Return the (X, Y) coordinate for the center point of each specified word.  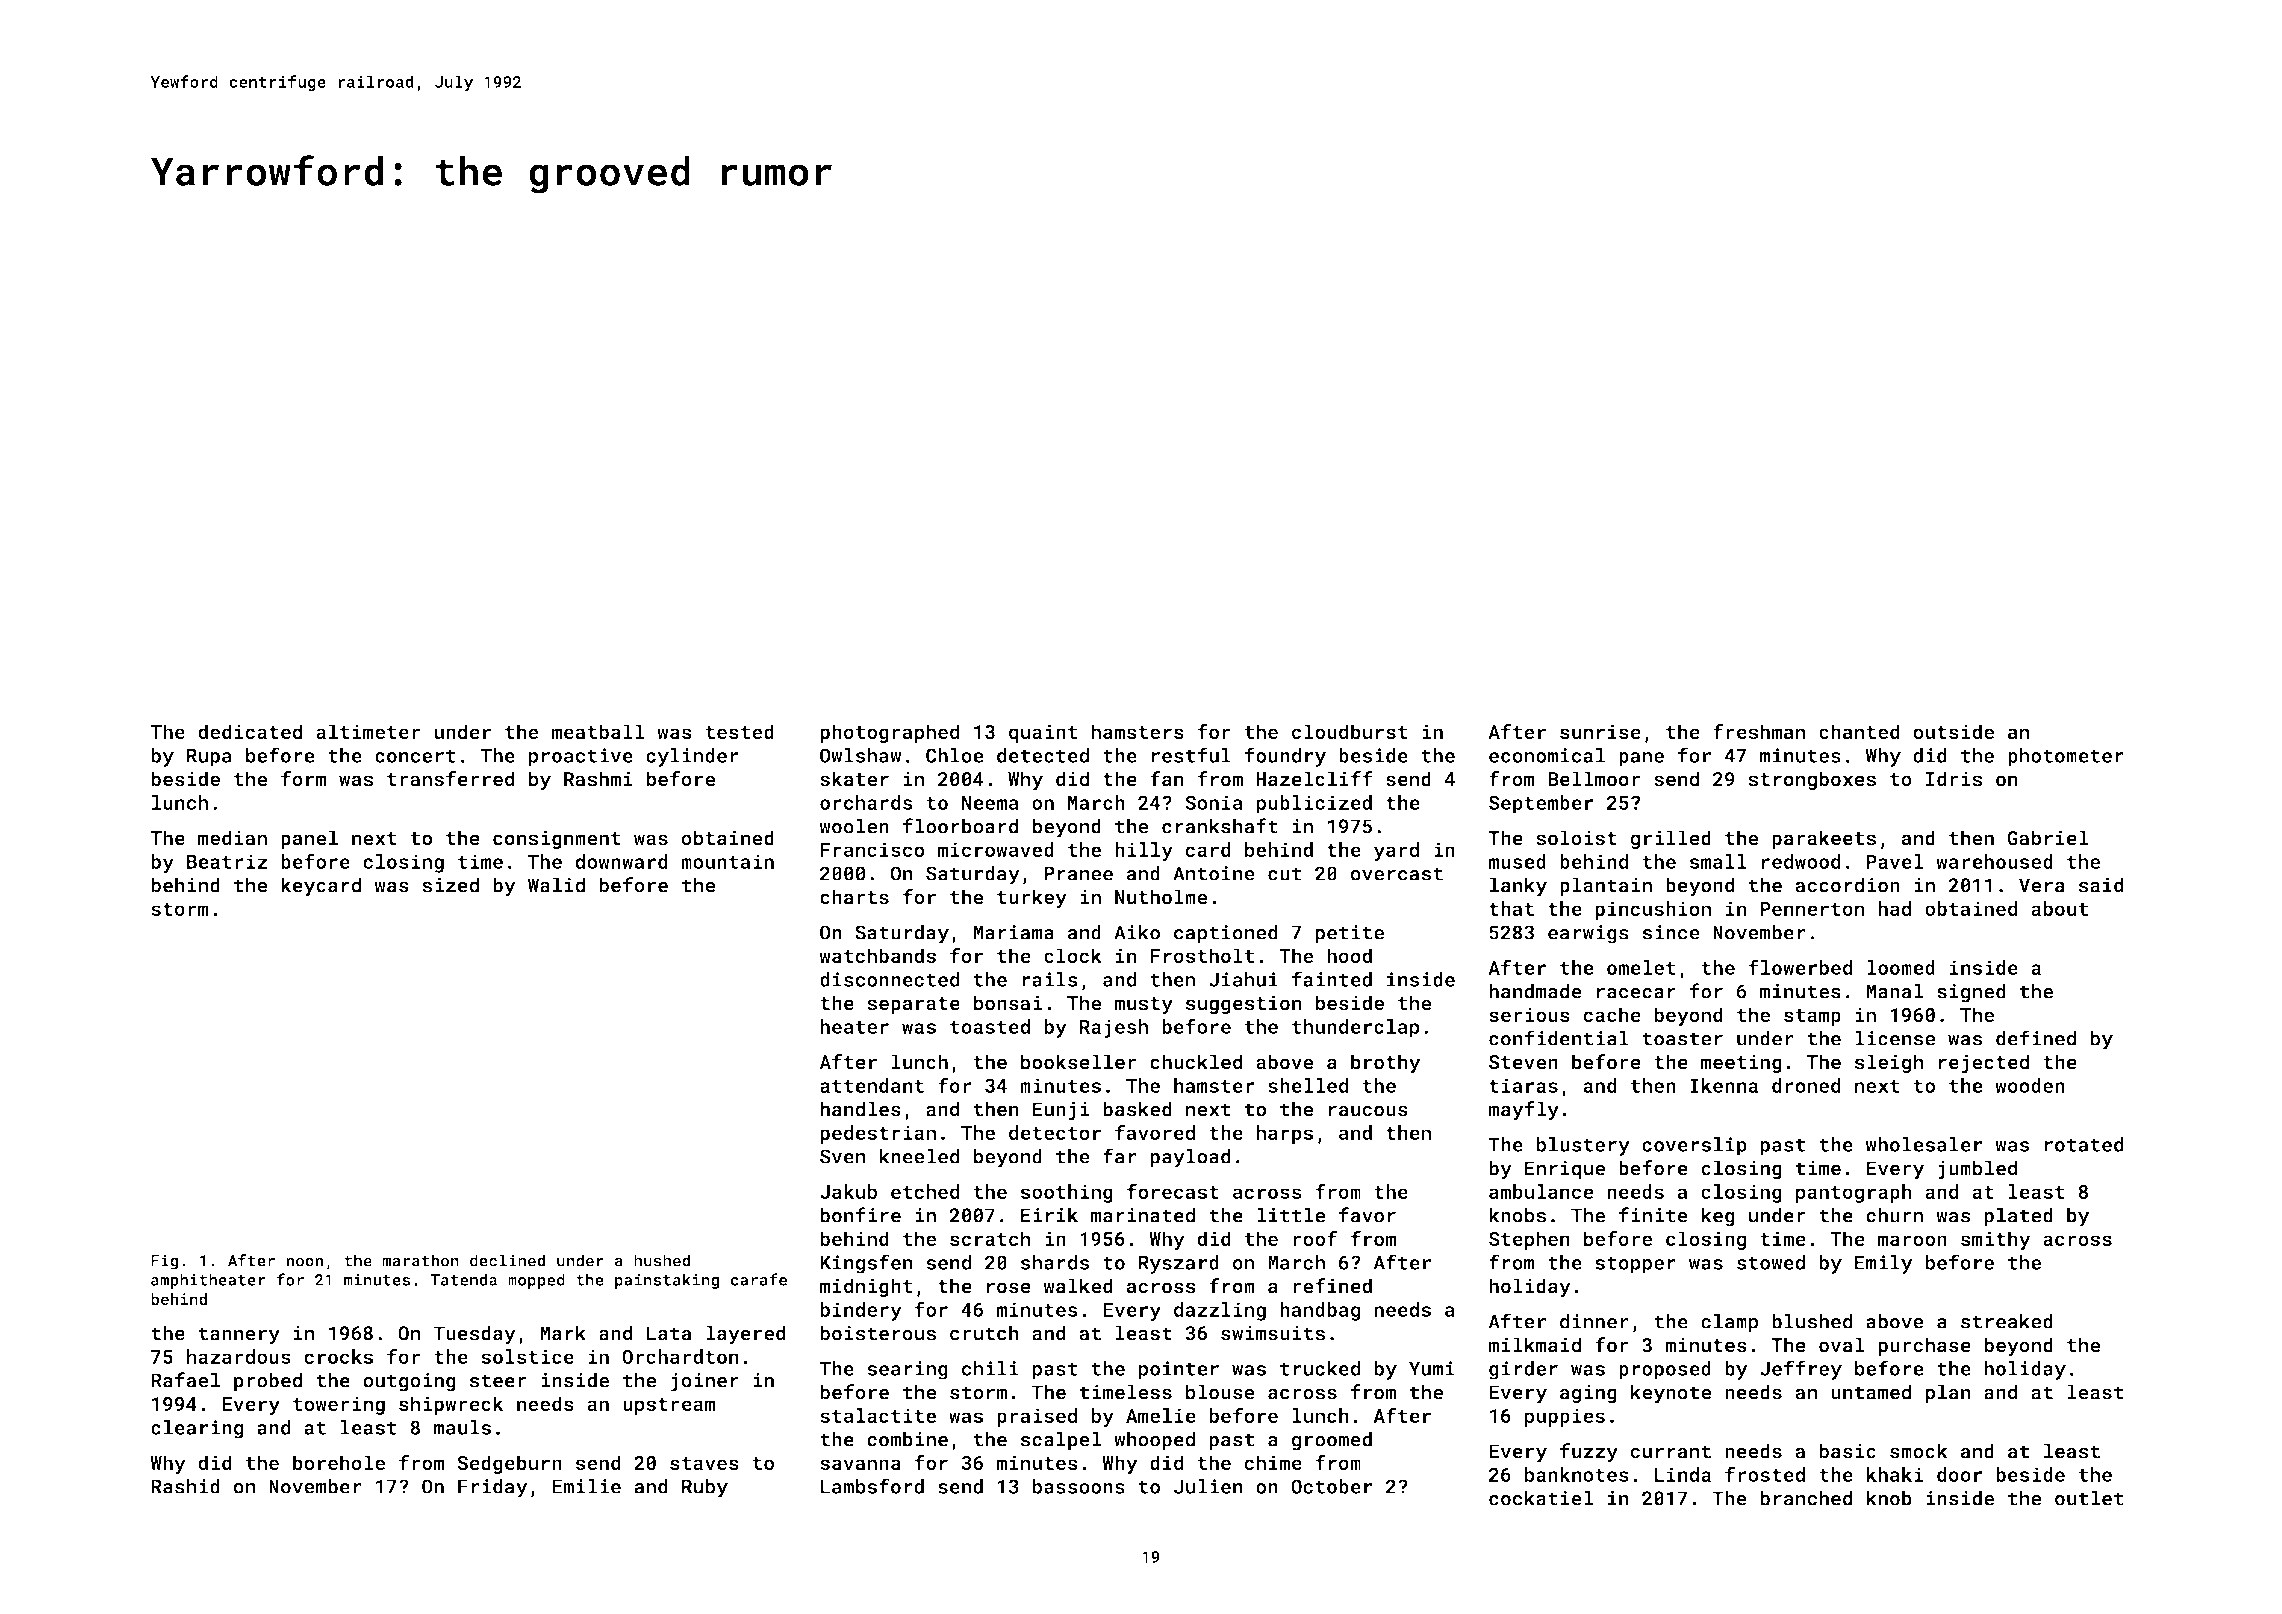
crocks (338, 1356)
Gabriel (2048, 838)
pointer (1179, 1370)
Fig (164, 1262)
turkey (1032, 899)
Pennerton (1812, 909)
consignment (557, 839)
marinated (1143, 1215)
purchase (1924, 1346)
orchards (866, 802)
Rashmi (598, 779)
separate (913, 1005)
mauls (462, 1427)
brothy (1386, 1064)
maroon (1912, 1240)
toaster (1682, 1039)
